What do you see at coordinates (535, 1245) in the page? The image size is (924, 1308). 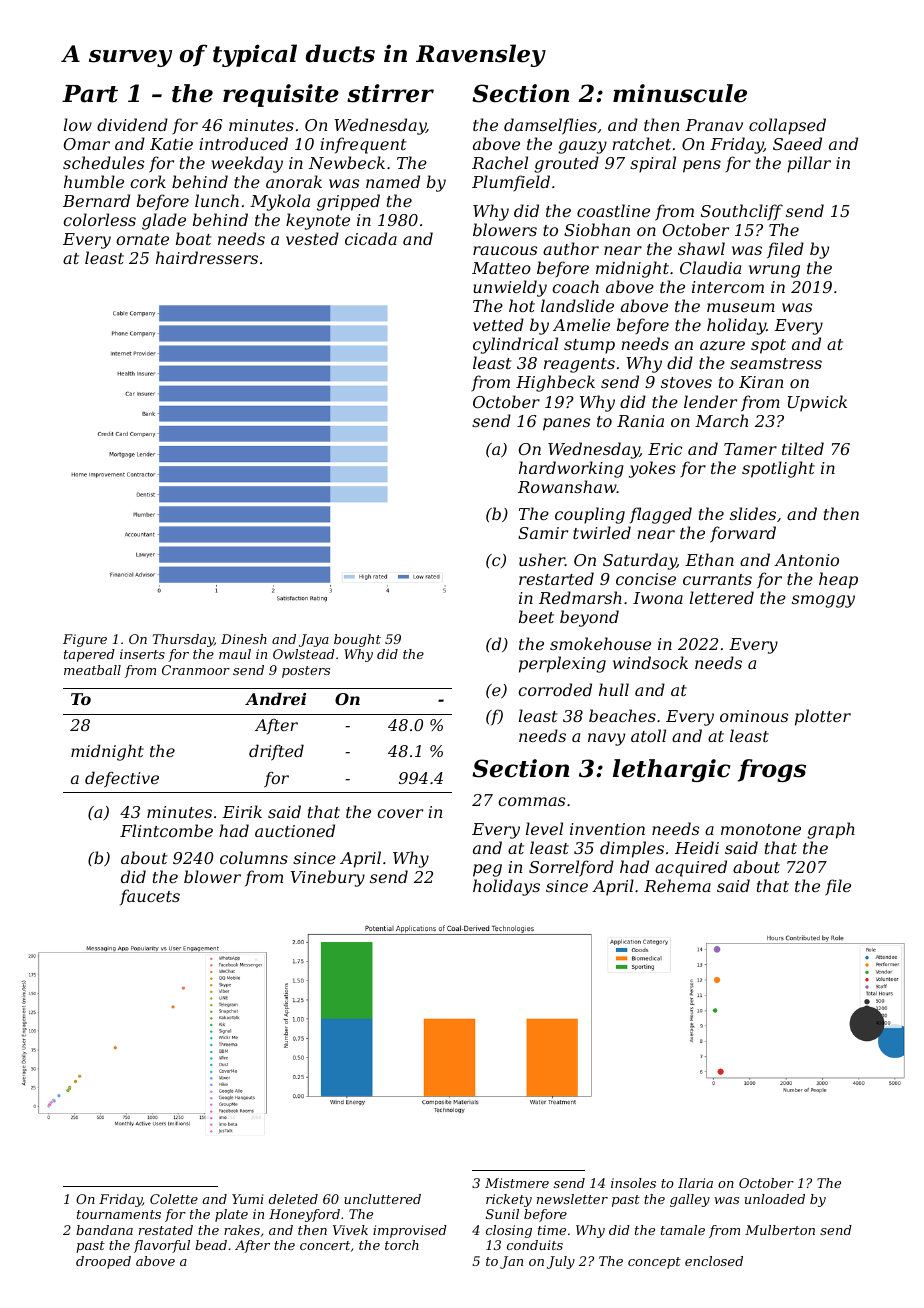 I see `conduits` at bounding box center [535, 1245].
